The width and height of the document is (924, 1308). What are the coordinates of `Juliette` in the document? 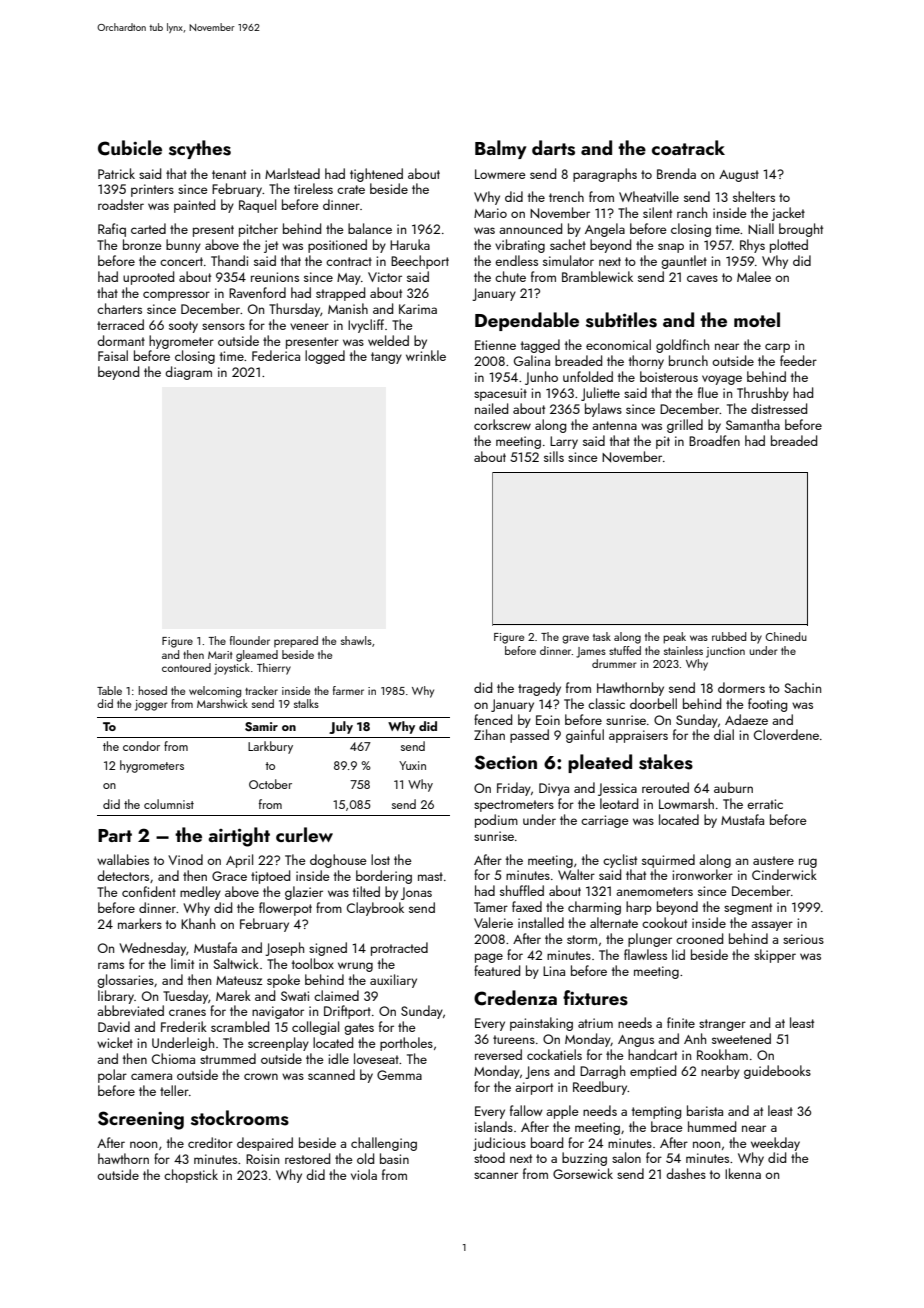 It's located at (600, 394).
